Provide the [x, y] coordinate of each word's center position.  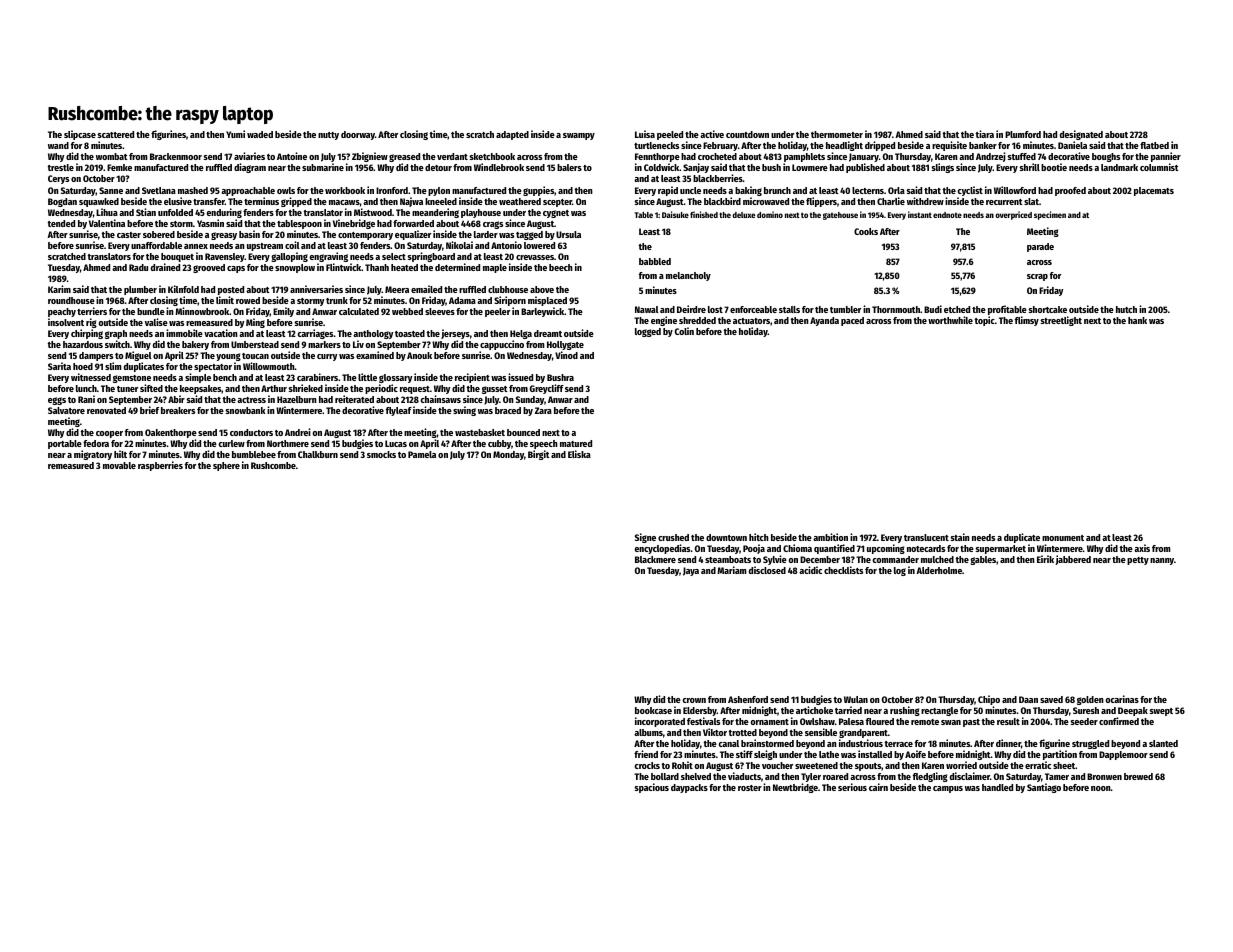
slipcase [80, 135]
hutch [1126, 309]
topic [984, 321]
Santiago [1044, 788]
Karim [59, 289]
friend [646, 754]
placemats [1154, 191]
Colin [684, 331]
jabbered [1073, 560]
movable [119, 465]
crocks [647, 765]
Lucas [396, 443]
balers [569, 167]
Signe [645, 538]
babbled [655, 261]
